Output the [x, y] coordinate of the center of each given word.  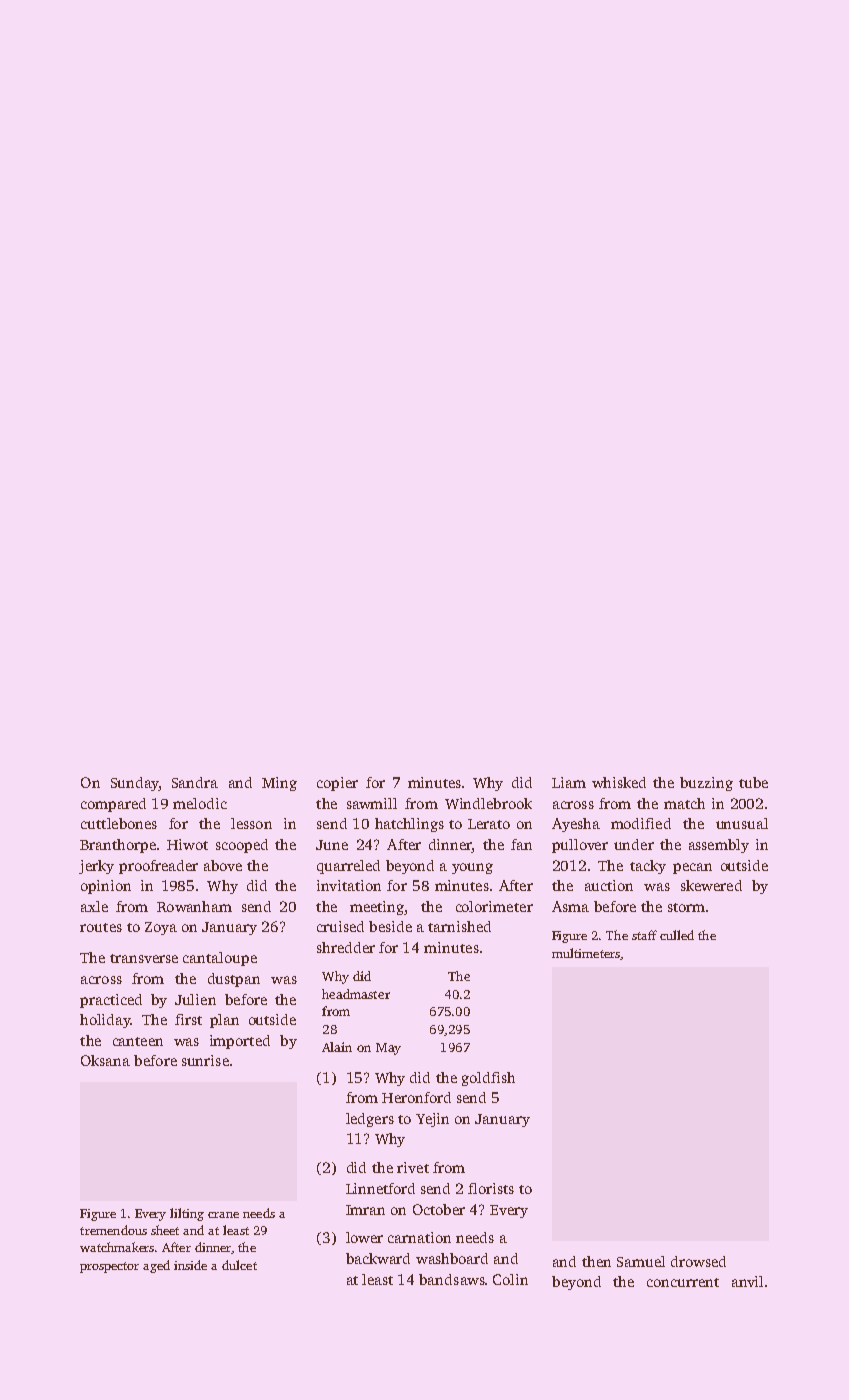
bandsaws [452, 1279]
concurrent [683, 1282]
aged [156, 1266]
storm [686, 907]
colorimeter [494, 906]
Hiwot [187, 844]
